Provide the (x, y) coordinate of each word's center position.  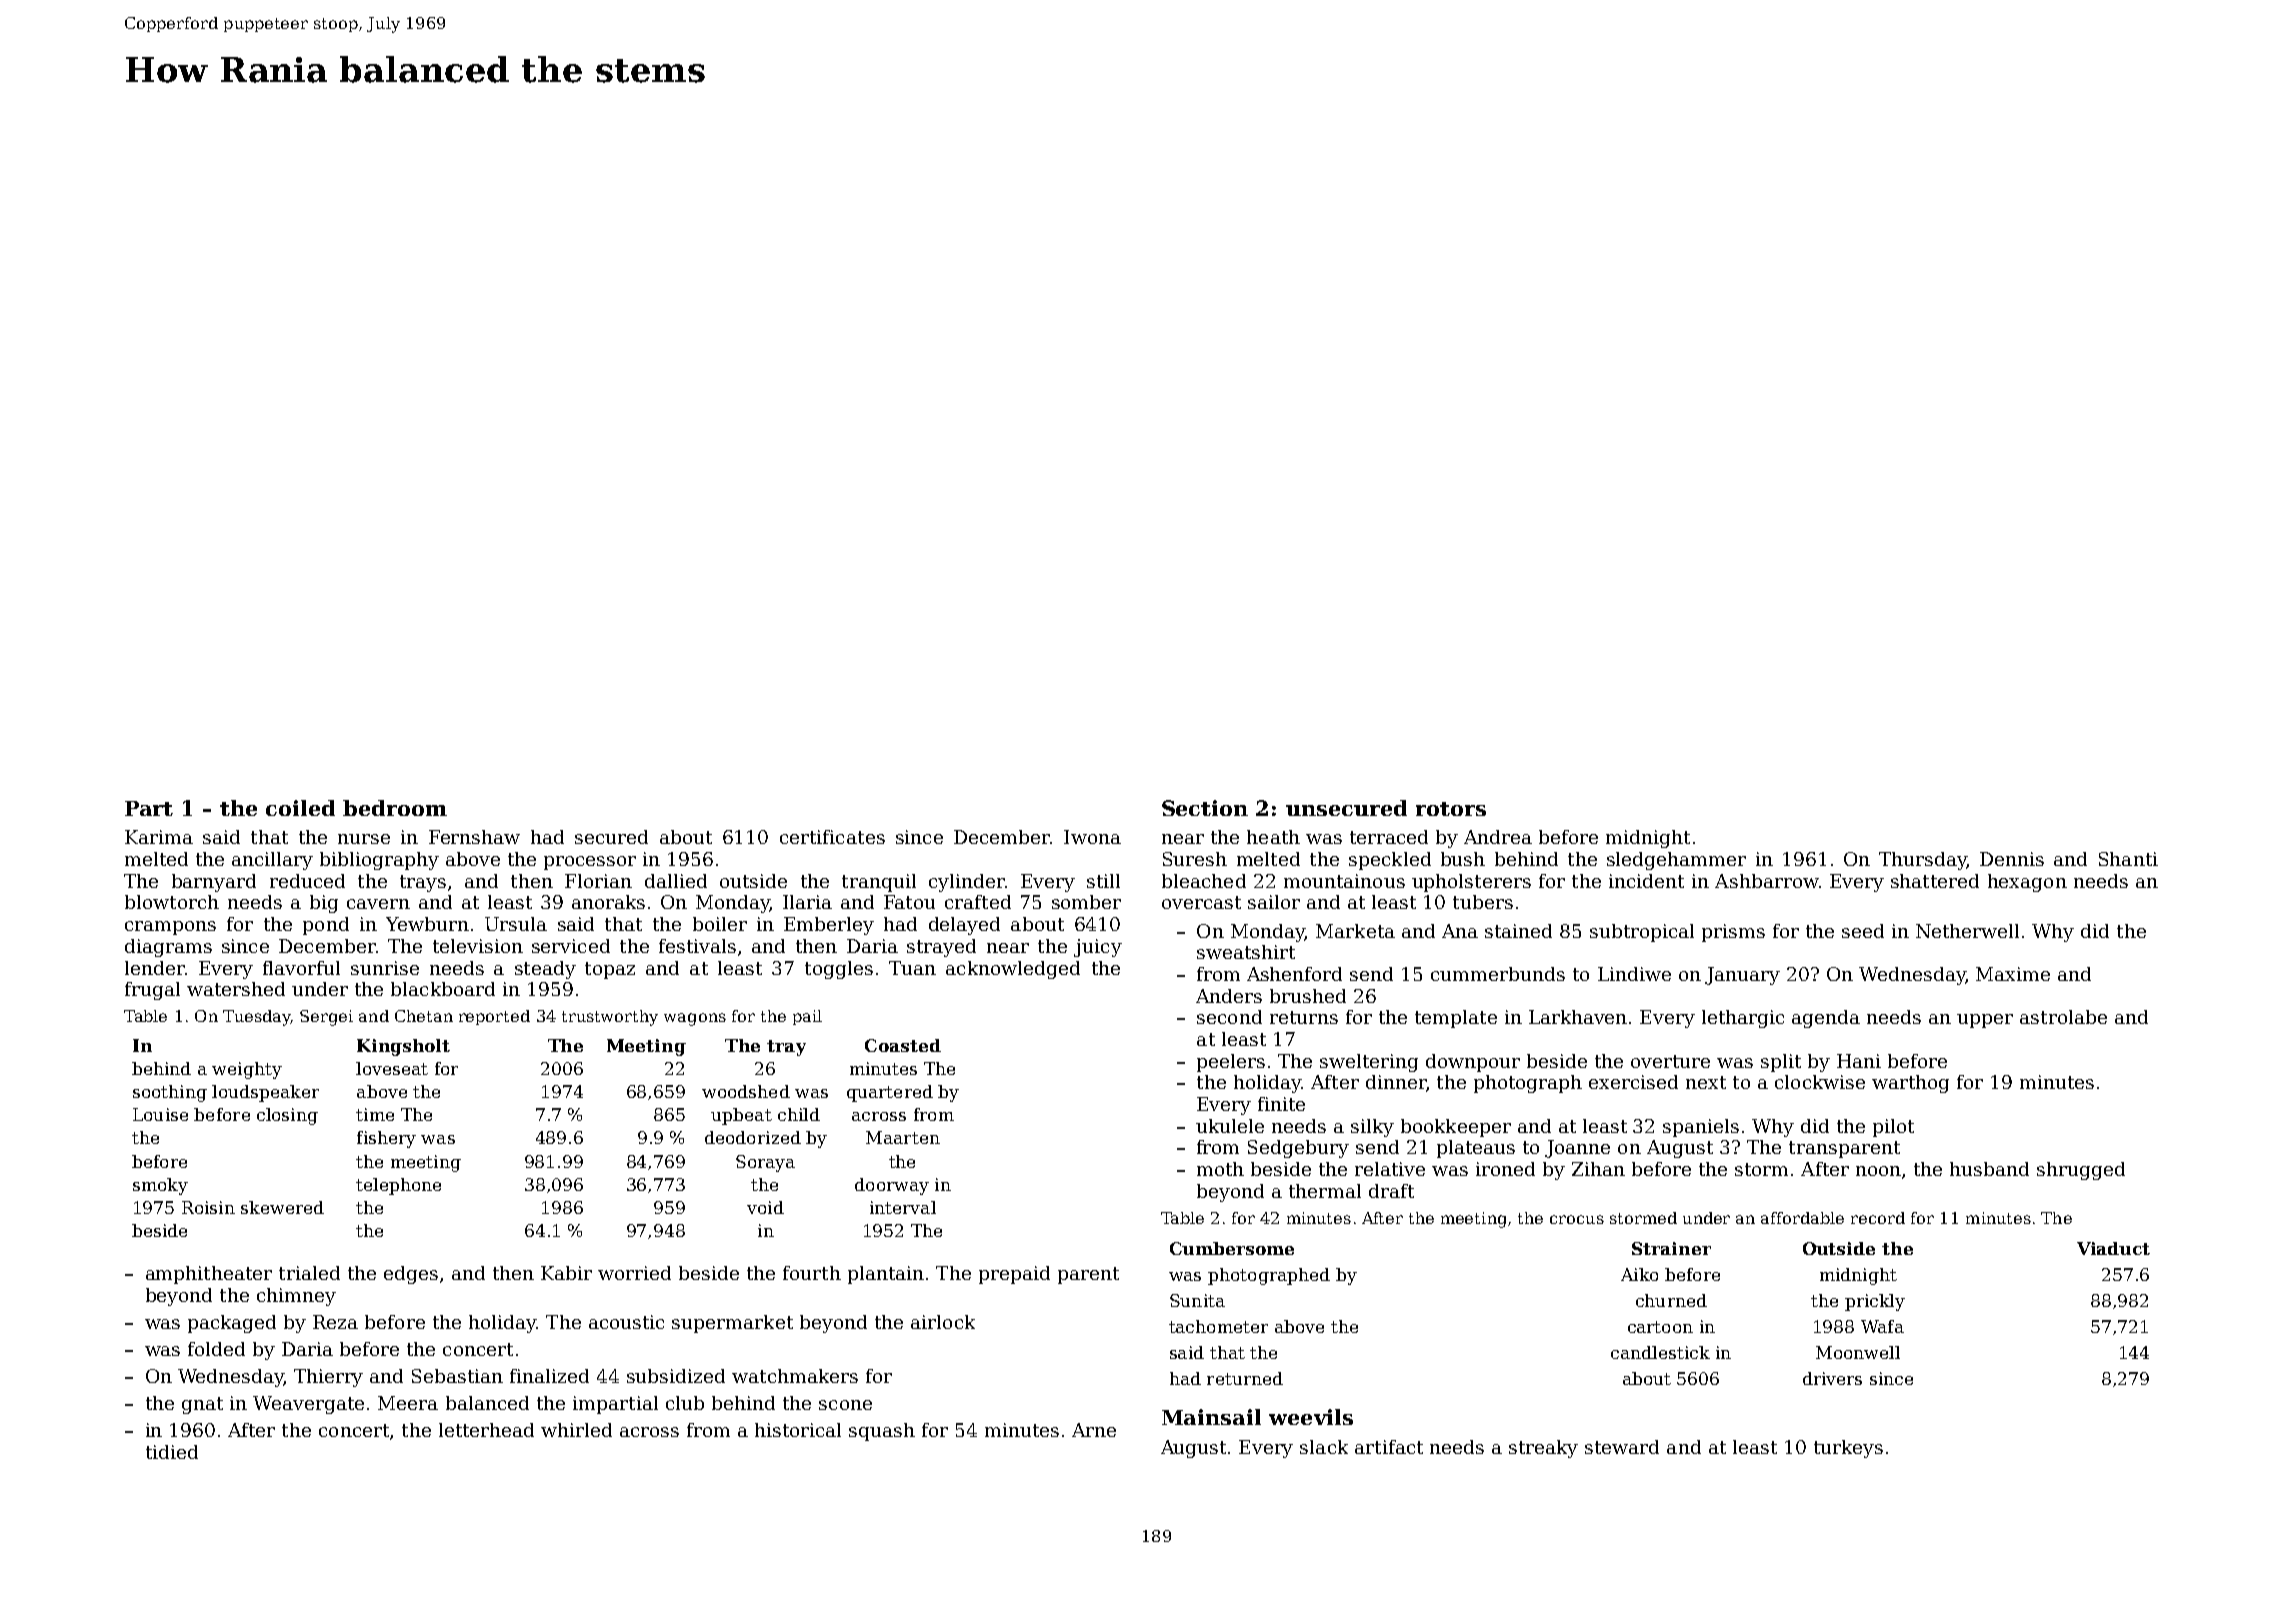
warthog (1910, 1084)
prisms (1733, 933)
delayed (964, 926)
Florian (598, 881)
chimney (296, 1297)
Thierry (328, 1378)
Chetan (424, 1016)
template (1456, 1019)
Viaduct (2113, 1248)
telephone (398, 1186)
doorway (892, 1186)
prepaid (1014, 1275)
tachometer (1218, 1326)
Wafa (1882, 1326)
